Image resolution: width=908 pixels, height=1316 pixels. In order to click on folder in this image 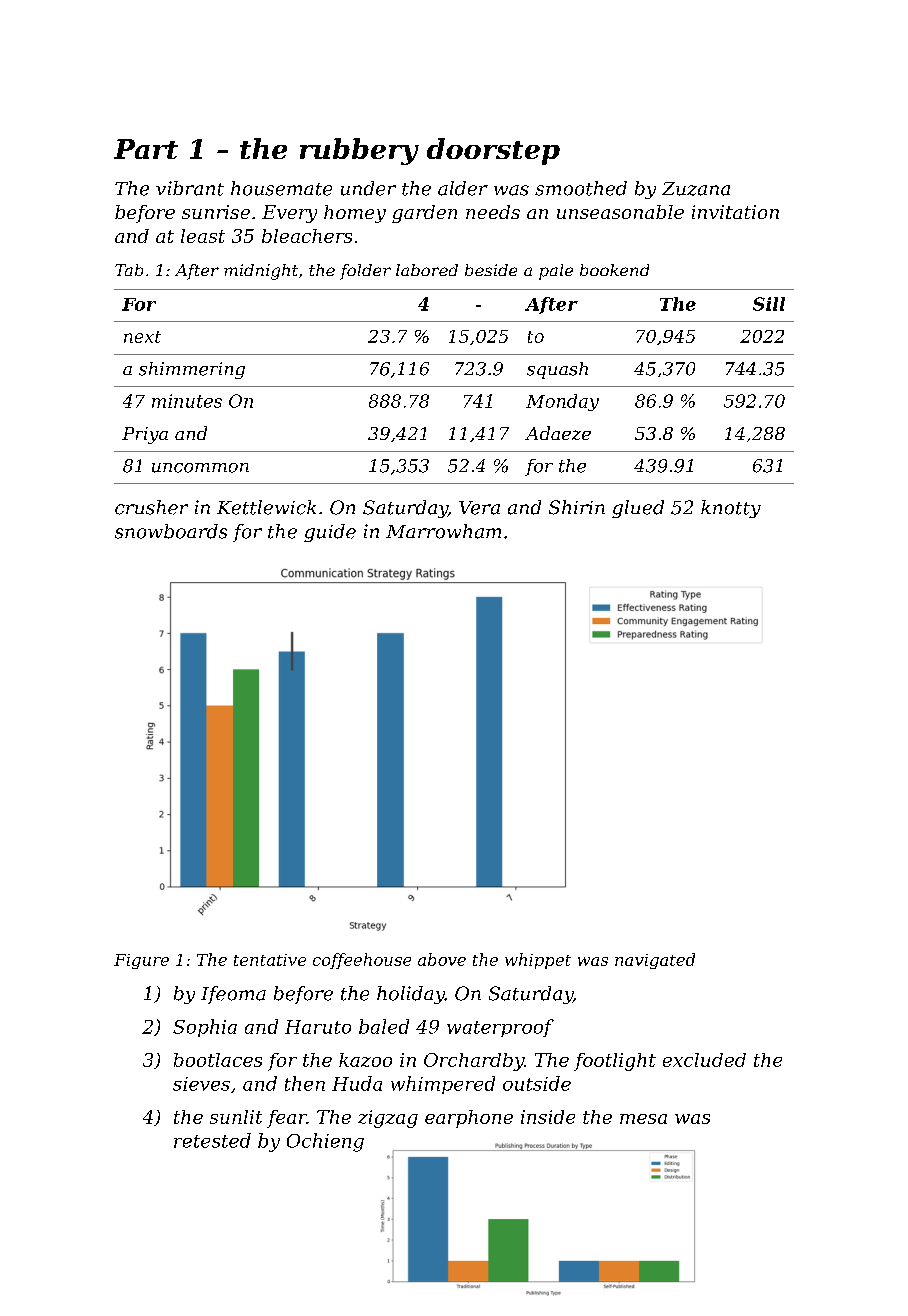, I will do `click(365, 272)`.
